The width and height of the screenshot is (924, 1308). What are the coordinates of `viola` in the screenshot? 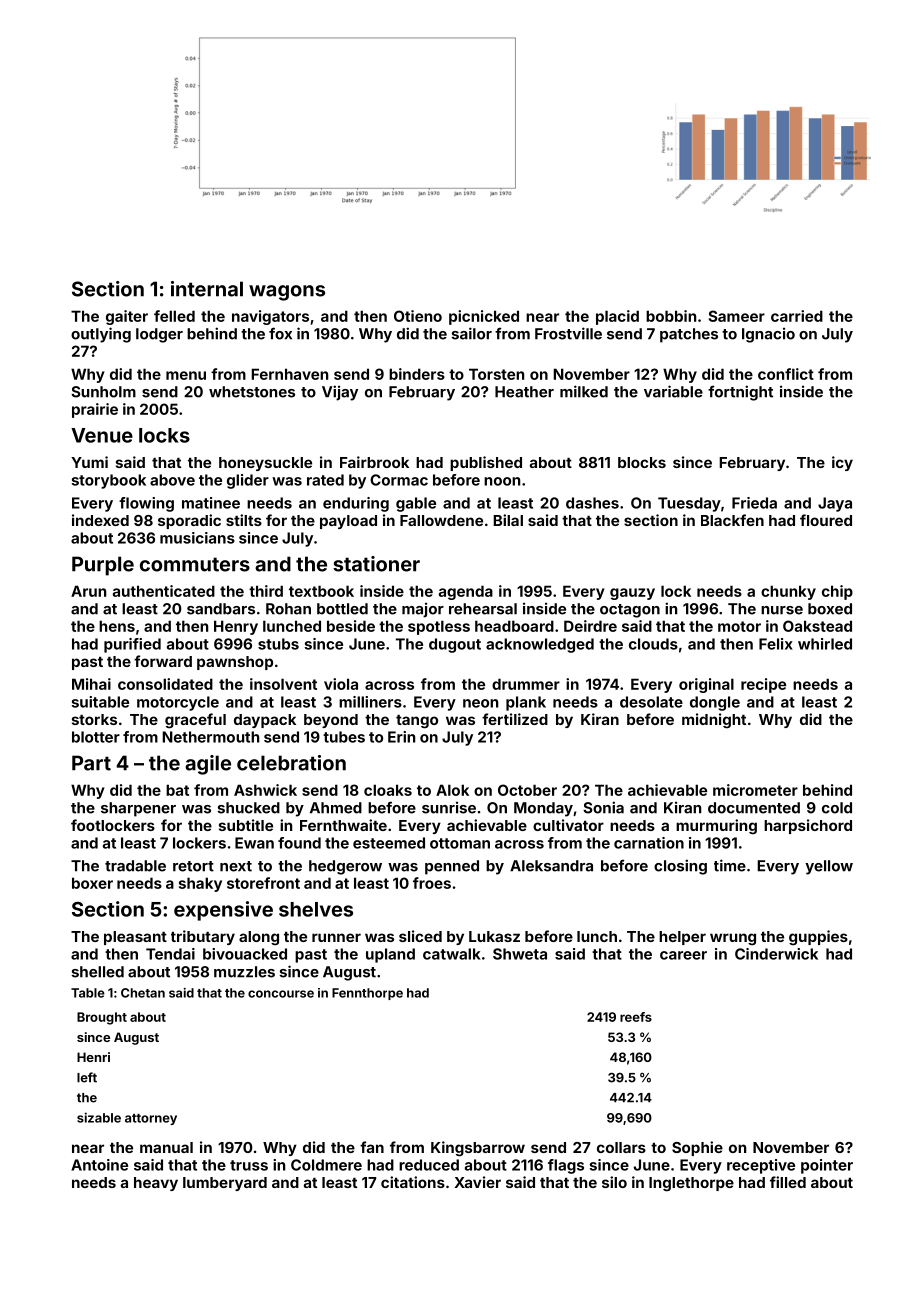 It's located at (341, 684).
